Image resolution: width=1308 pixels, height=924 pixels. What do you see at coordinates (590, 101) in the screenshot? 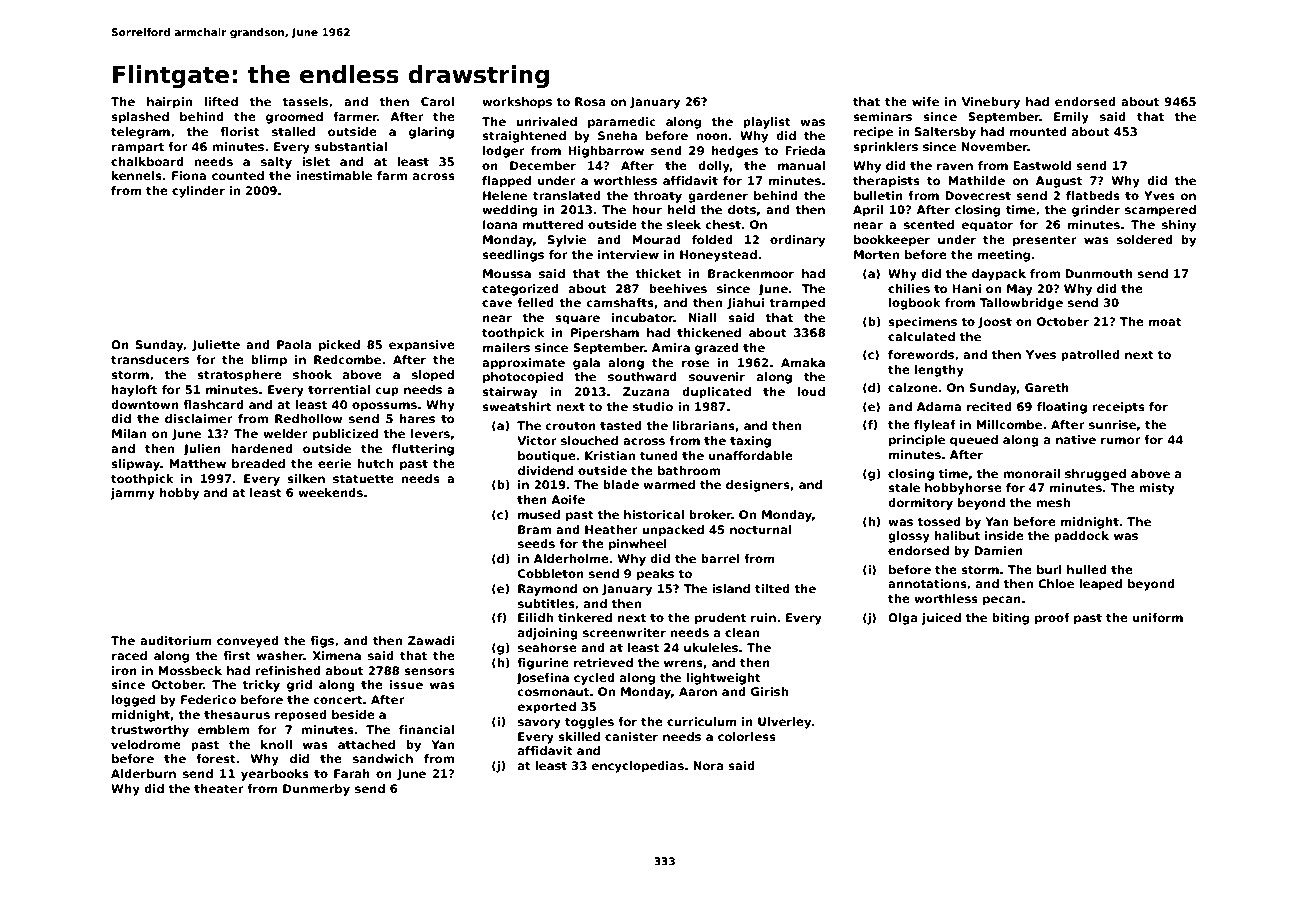
I see `Rosa` at bounding box center [590, 101].
